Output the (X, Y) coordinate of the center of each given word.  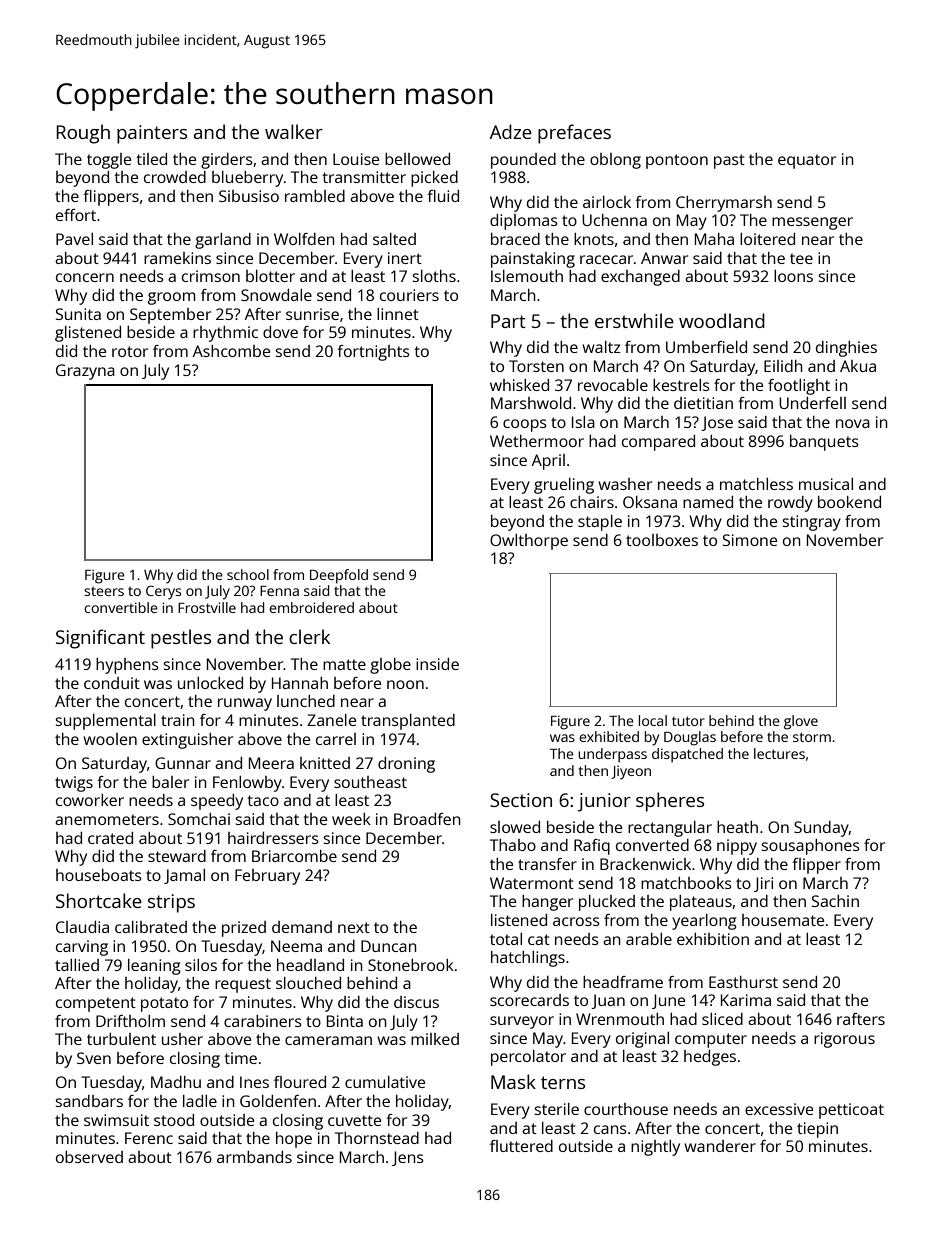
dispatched (687, 755)
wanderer (720, 1146)
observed (89, 1157)
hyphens (127, 666)
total (506, 939)
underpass (612, 755)
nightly (655, 1148)
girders (227, 161)
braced (515, 239)
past (729, 161)
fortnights (373, 353)
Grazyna (85, 372)
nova (853, 423)
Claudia (82, 927)
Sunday (821, 829)
